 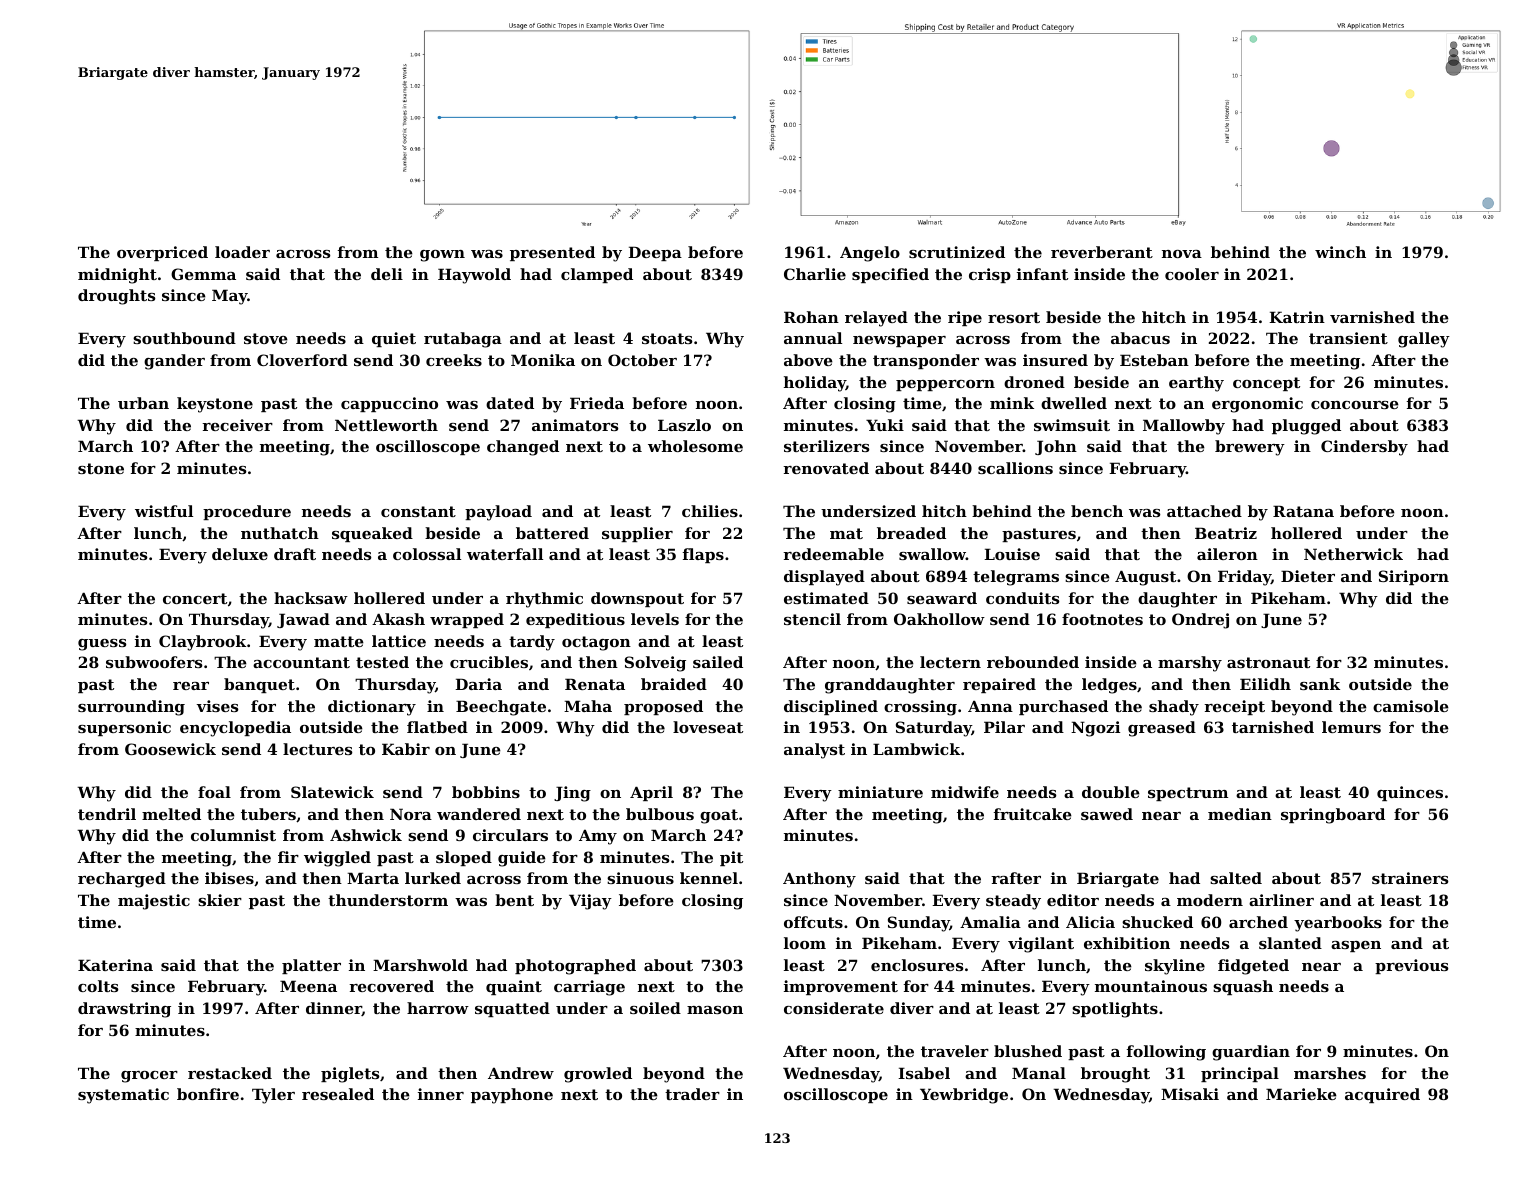 What do you see at coordinates (880, 792) in the screenshot?
I see `miniature` at bounding box center [880, 792].
